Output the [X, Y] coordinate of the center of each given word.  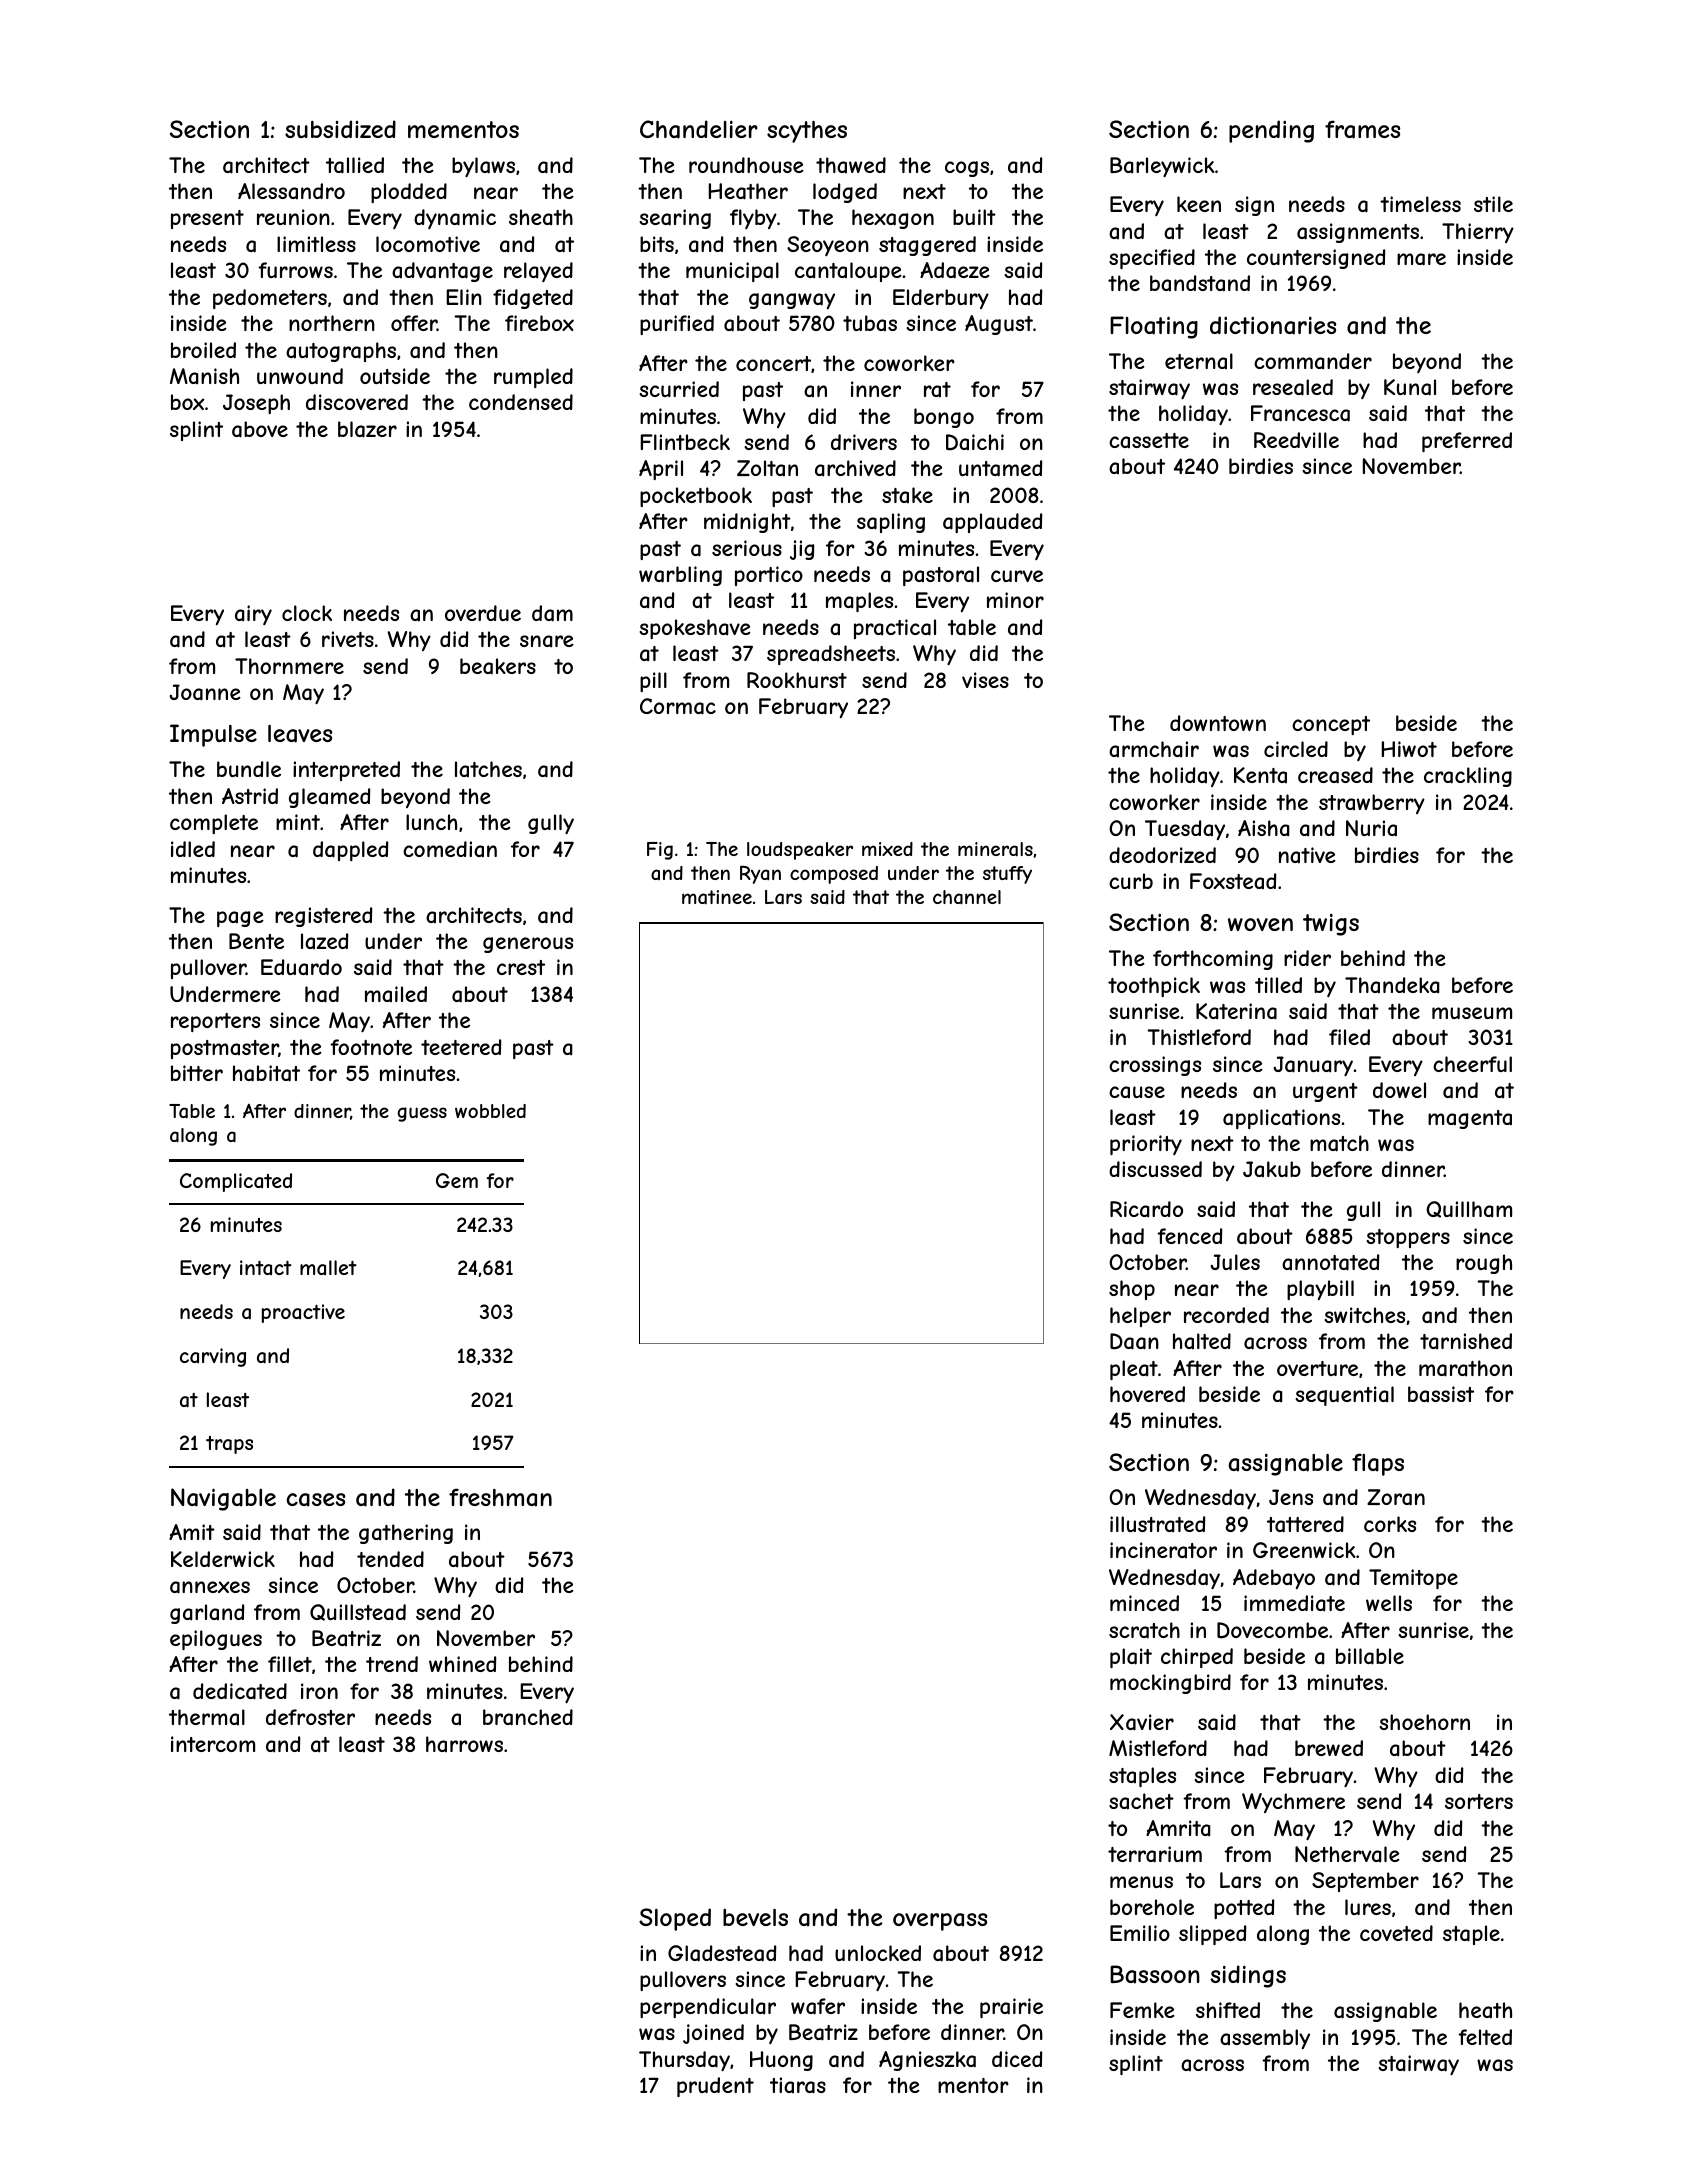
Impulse [213, 735]
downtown [1218, 723]
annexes [210, 1587]
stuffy [1007, 875]
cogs [967, 169]
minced [1144, 1603]
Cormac [678, 706]
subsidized [340, 129]
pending [1271, 131]
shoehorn [1424, 1722]
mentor [973, 2085]
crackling [1468, 777]
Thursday [684, 2061]
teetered [461, 1047]
